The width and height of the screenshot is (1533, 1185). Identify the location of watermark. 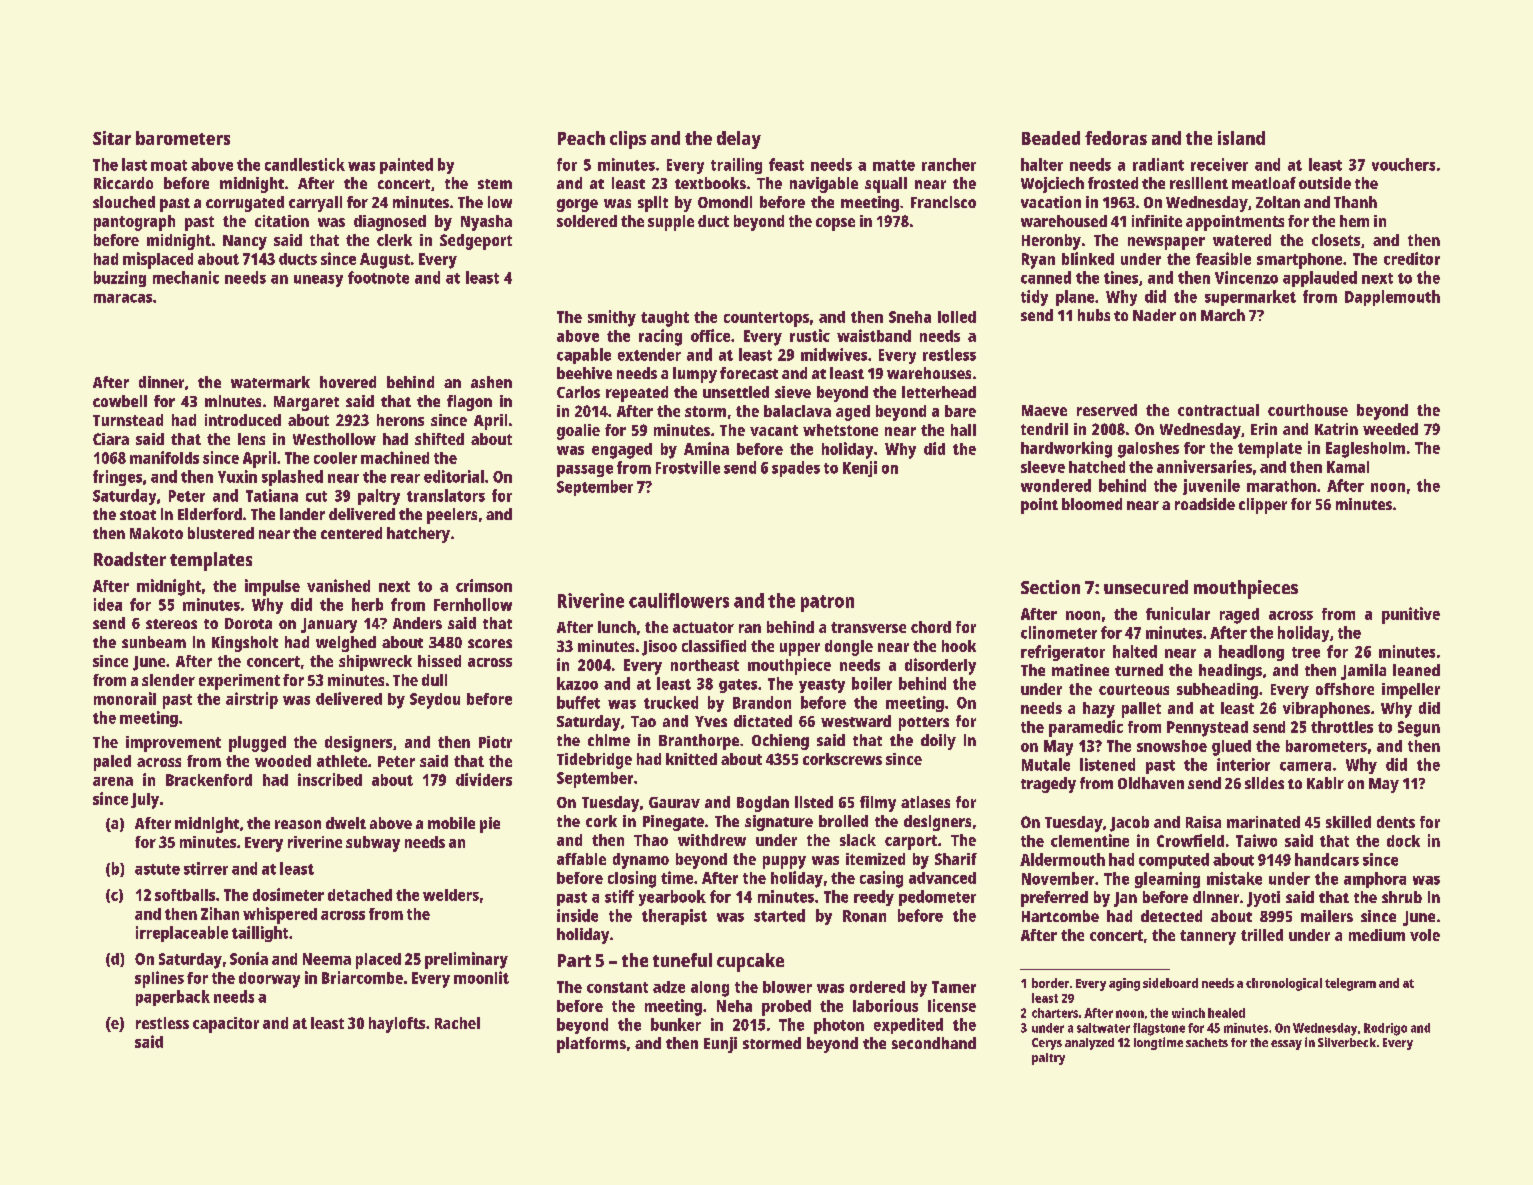
(270, 382).
